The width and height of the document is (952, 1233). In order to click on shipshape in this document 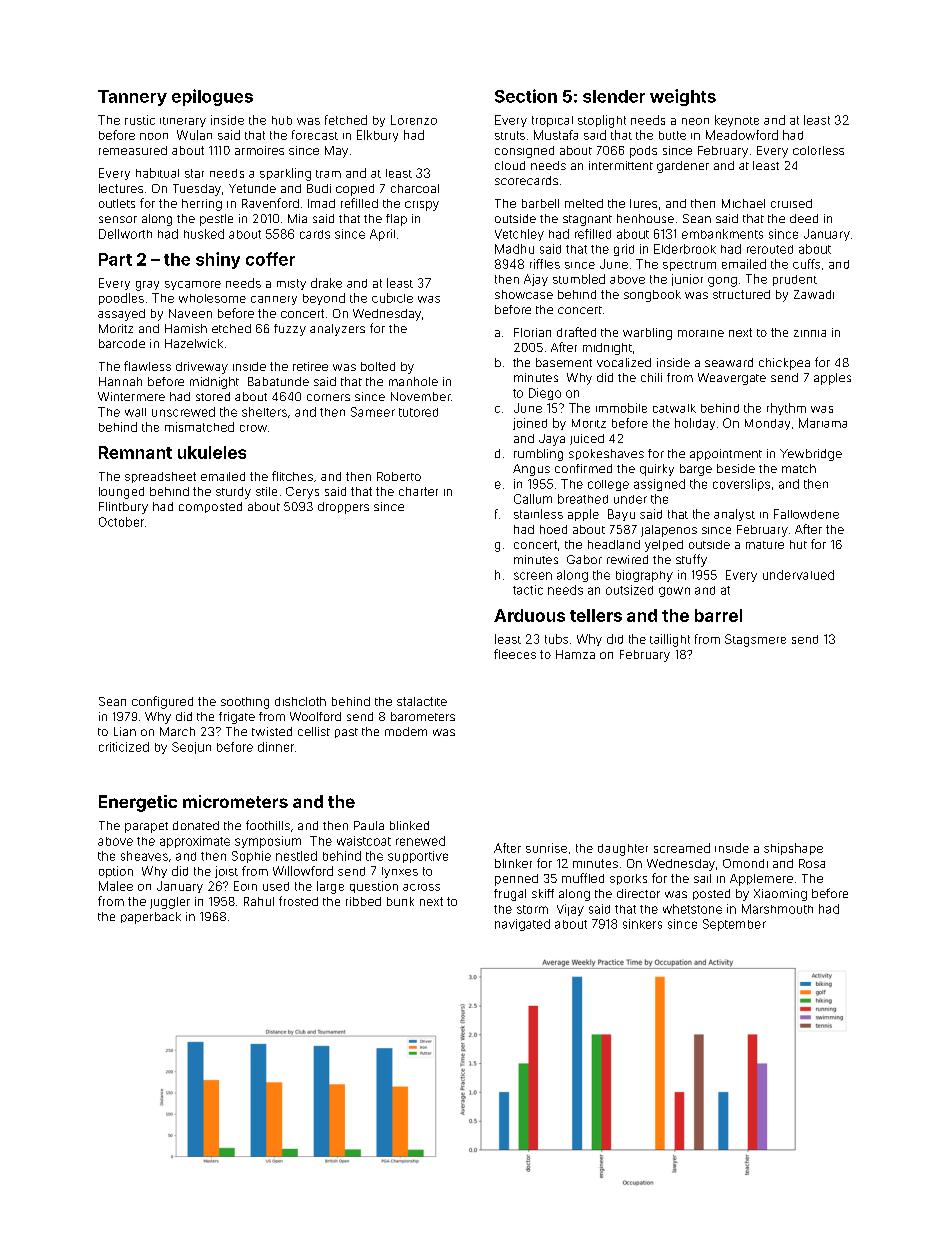, I will do `click(793, 849)`.
